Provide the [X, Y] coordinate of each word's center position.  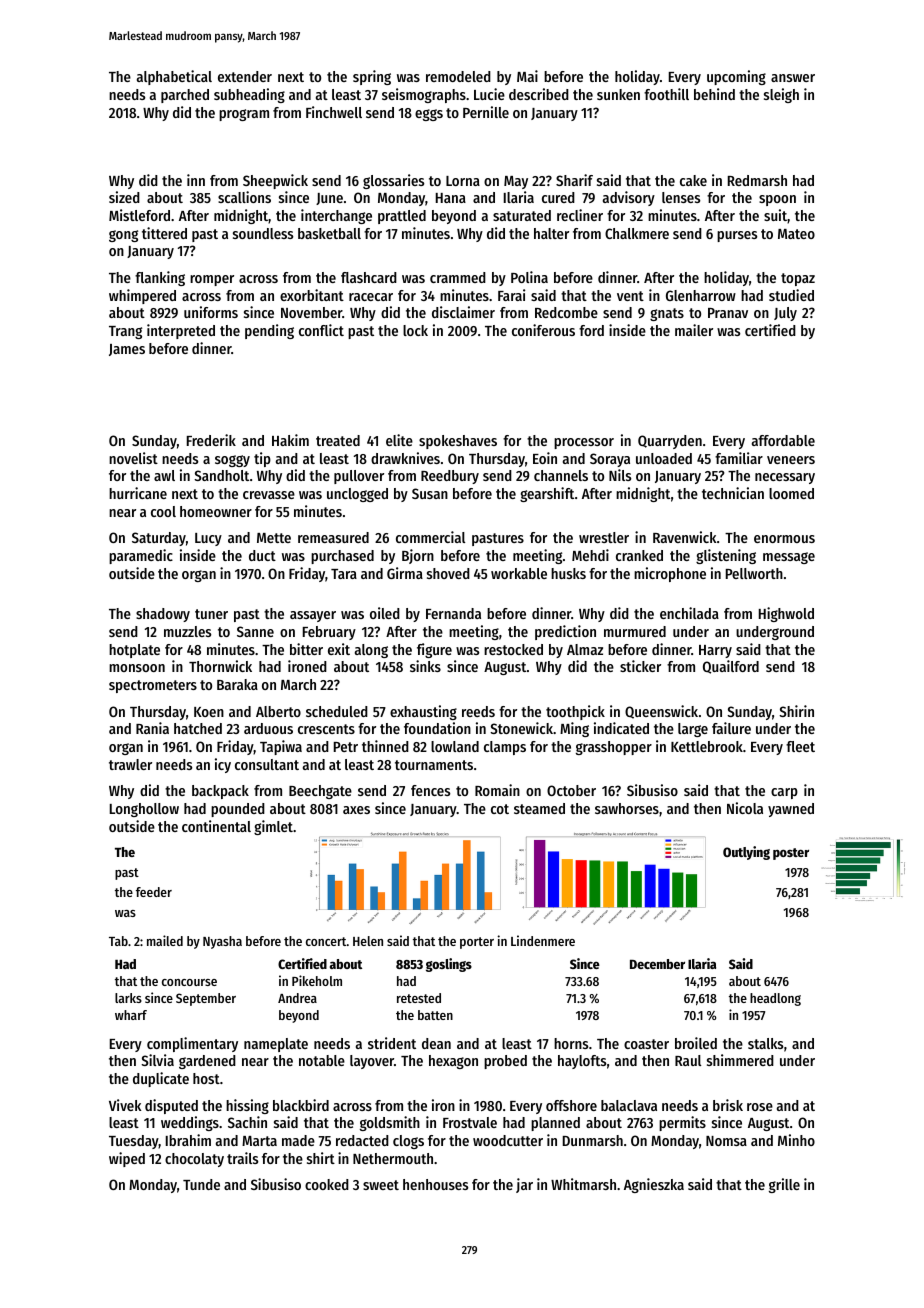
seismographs [424, 95]
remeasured [333, 537]
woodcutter [508, 1140]
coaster [646, 1044]
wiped [127, 1159]
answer [793, 78]
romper [212, 280]
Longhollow [144, 810]
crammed [458, 277]
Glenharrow [701, 295]
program [244, 115]
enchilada [689, 613]
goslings [449, 965]
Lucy [208, 539]
